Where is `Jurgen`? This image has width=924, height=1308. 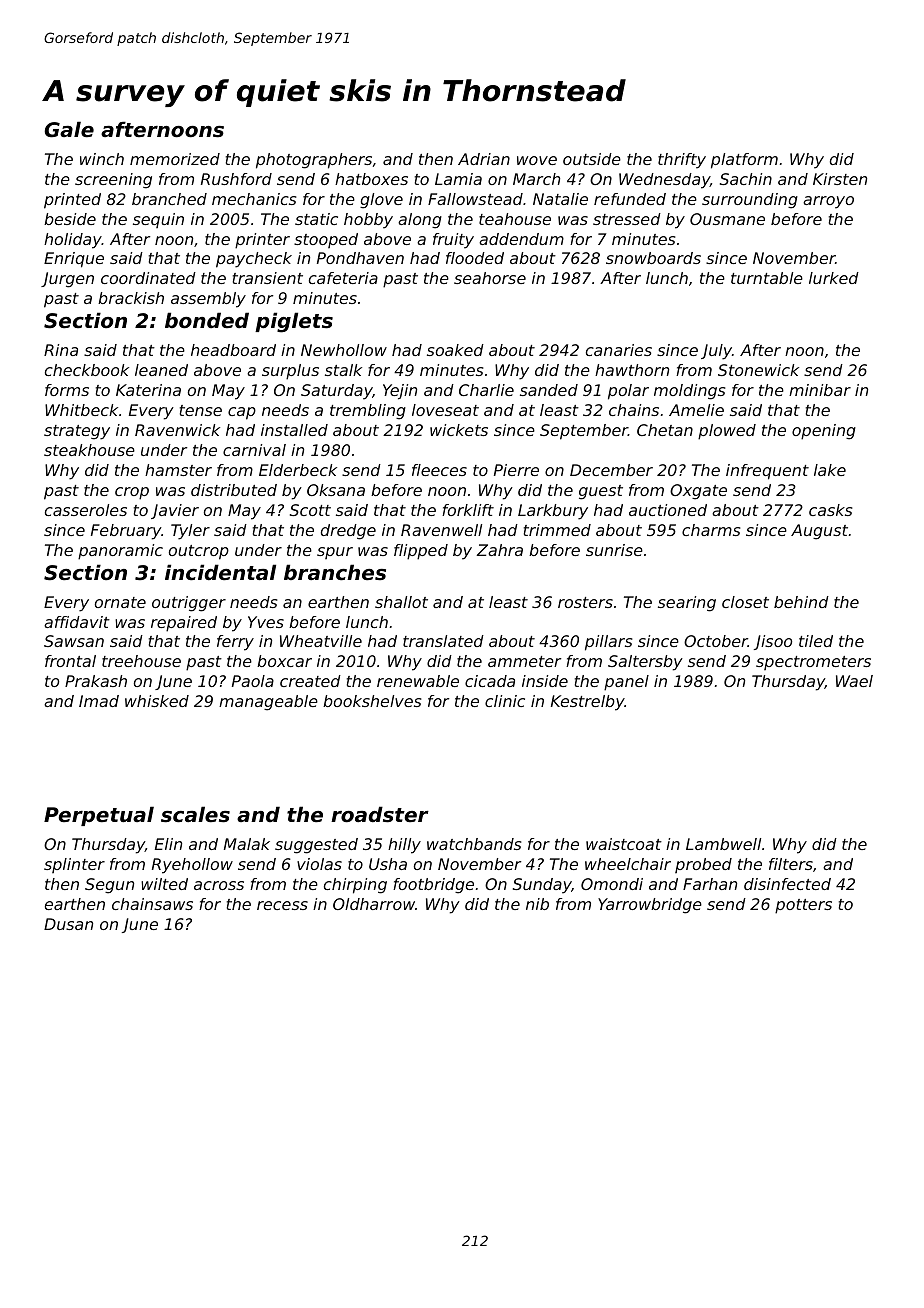
Jurgen is located at coordinates (67, 280).
